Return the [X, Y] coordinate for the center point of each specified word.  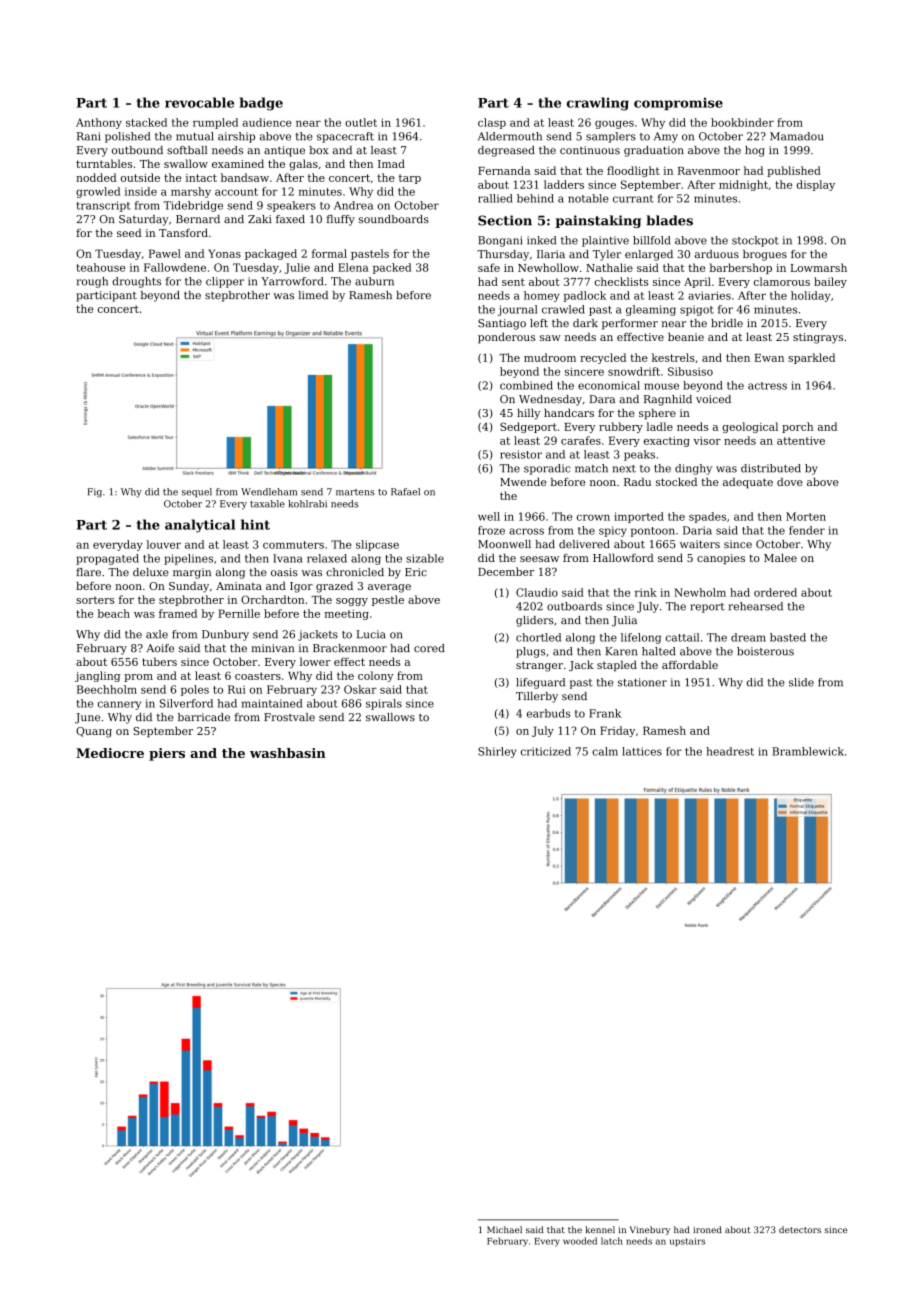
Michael [504, 1229]
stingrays [818, 338]
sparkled [811, 358]
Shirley [497, 752]
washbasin [288, 753]
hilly [528, 414]
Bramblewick [808, 751]
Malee [780, 557]
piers [167, 754]
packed [392, 268]
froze [491, 530]
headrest [730, 751]
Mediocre [110, 753]
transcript [104, 206]
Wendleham [269, 492]
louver [164, 544]
